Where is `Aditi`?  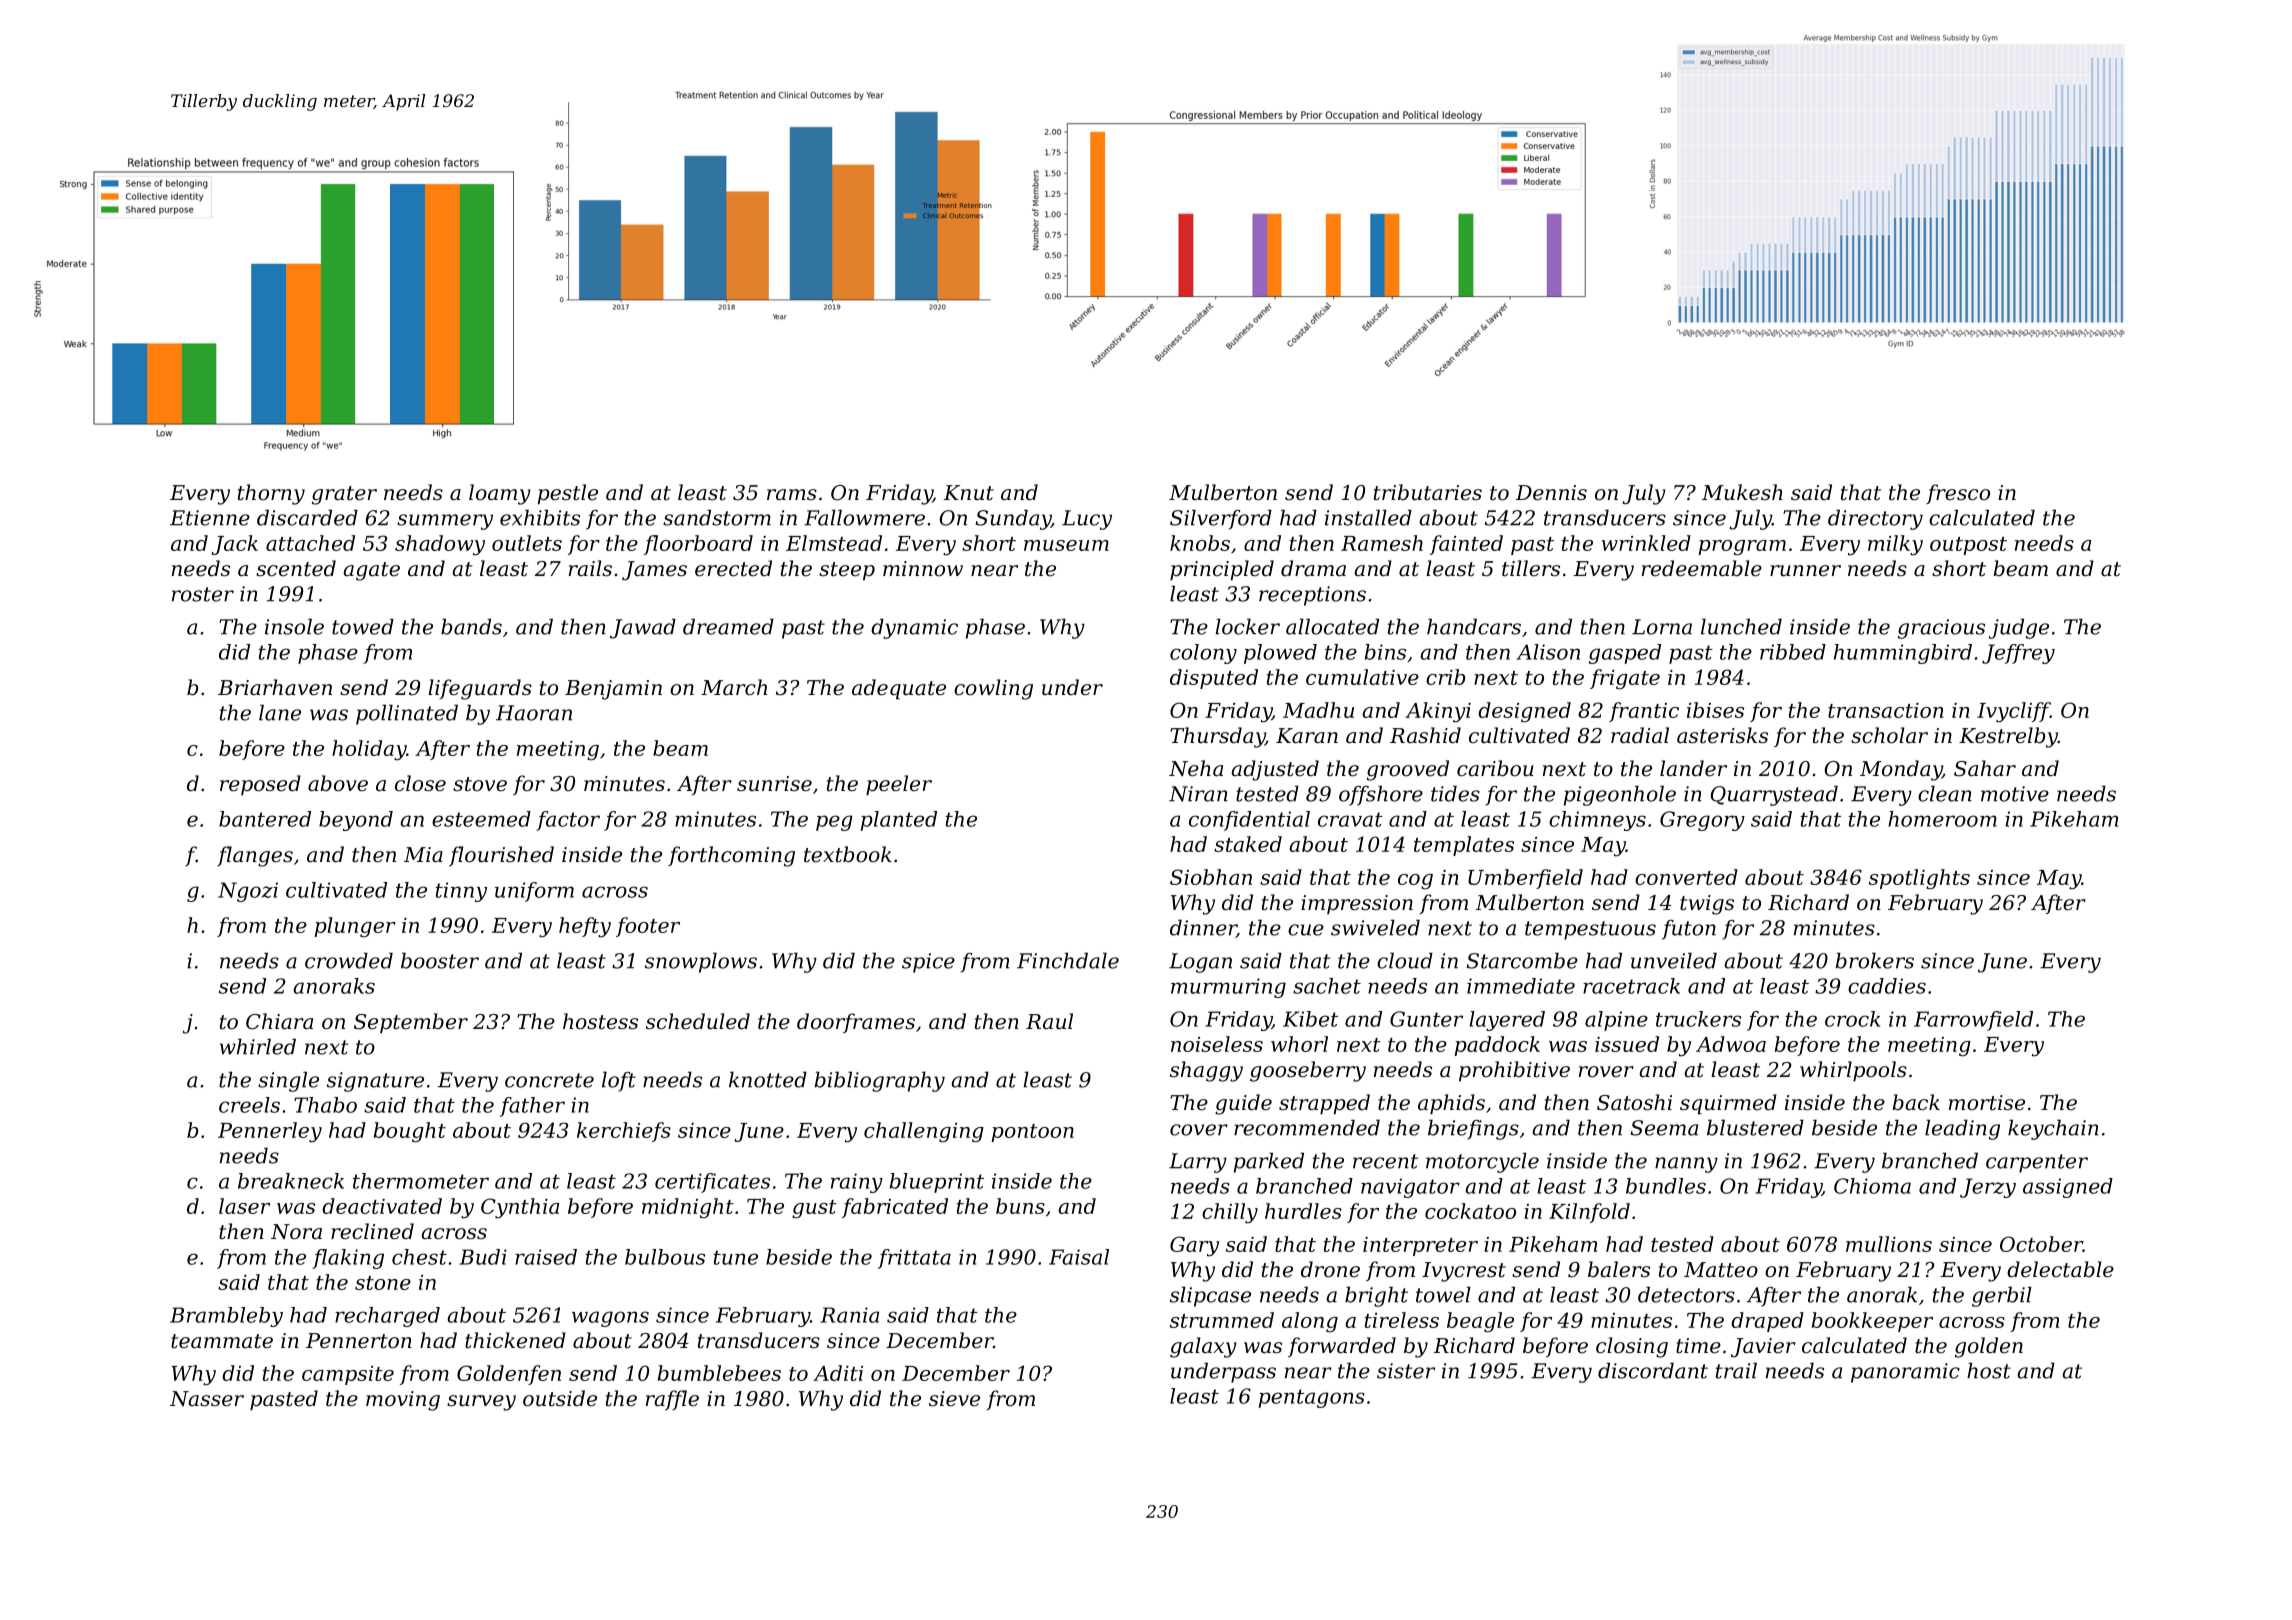 Aditi is located at coordinates (838, 1373).
